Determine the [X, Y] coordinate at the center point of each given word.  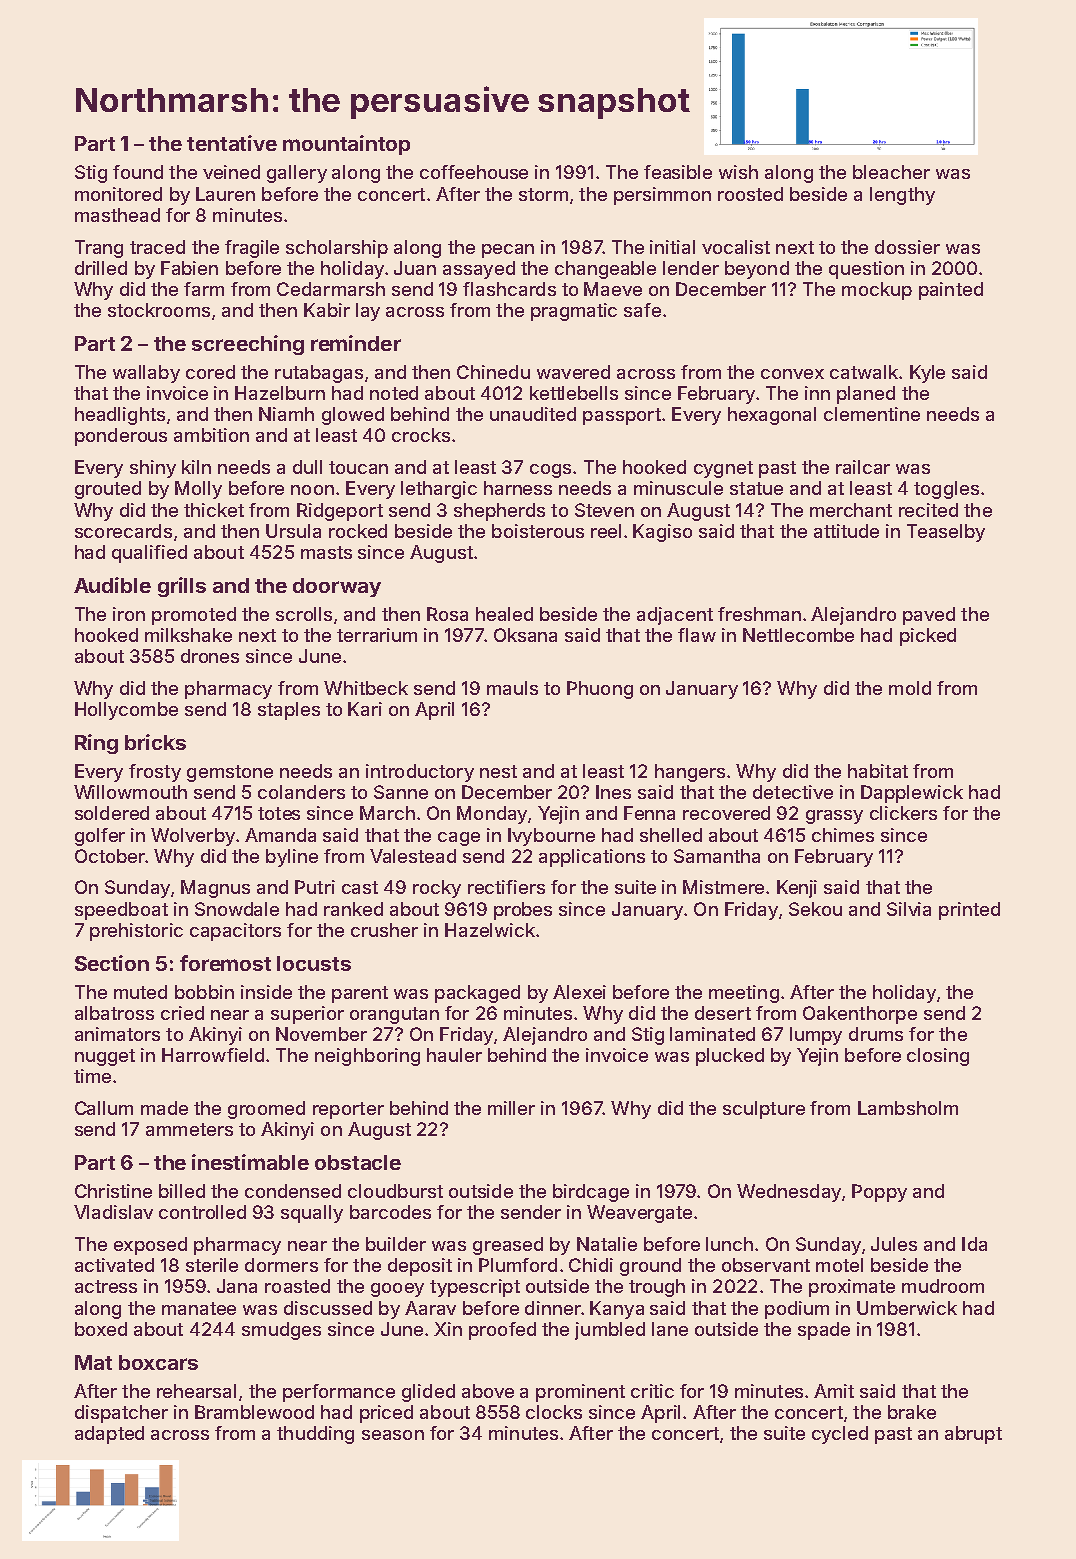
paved [929, 616]
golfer [100, 837]
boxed [101, 1329]
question [866, 270]
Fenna [649, 813]
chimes [843, 835]
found [138, 172]
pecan [508, 251]
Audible [112, 585]
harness [518, 488]
